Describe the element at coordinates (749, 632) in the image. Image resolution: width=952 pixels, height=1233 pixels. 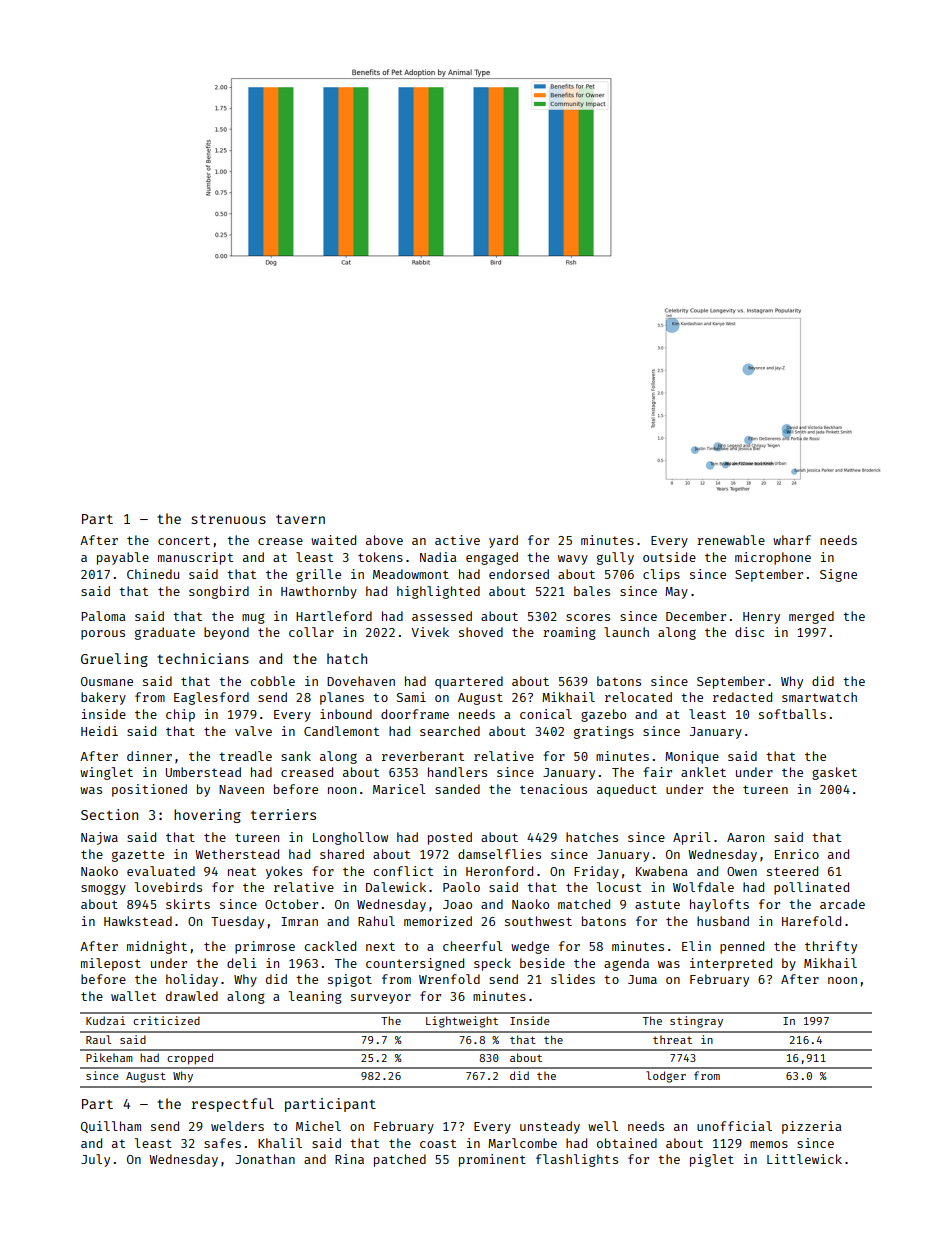
I see `disc` at that location.
